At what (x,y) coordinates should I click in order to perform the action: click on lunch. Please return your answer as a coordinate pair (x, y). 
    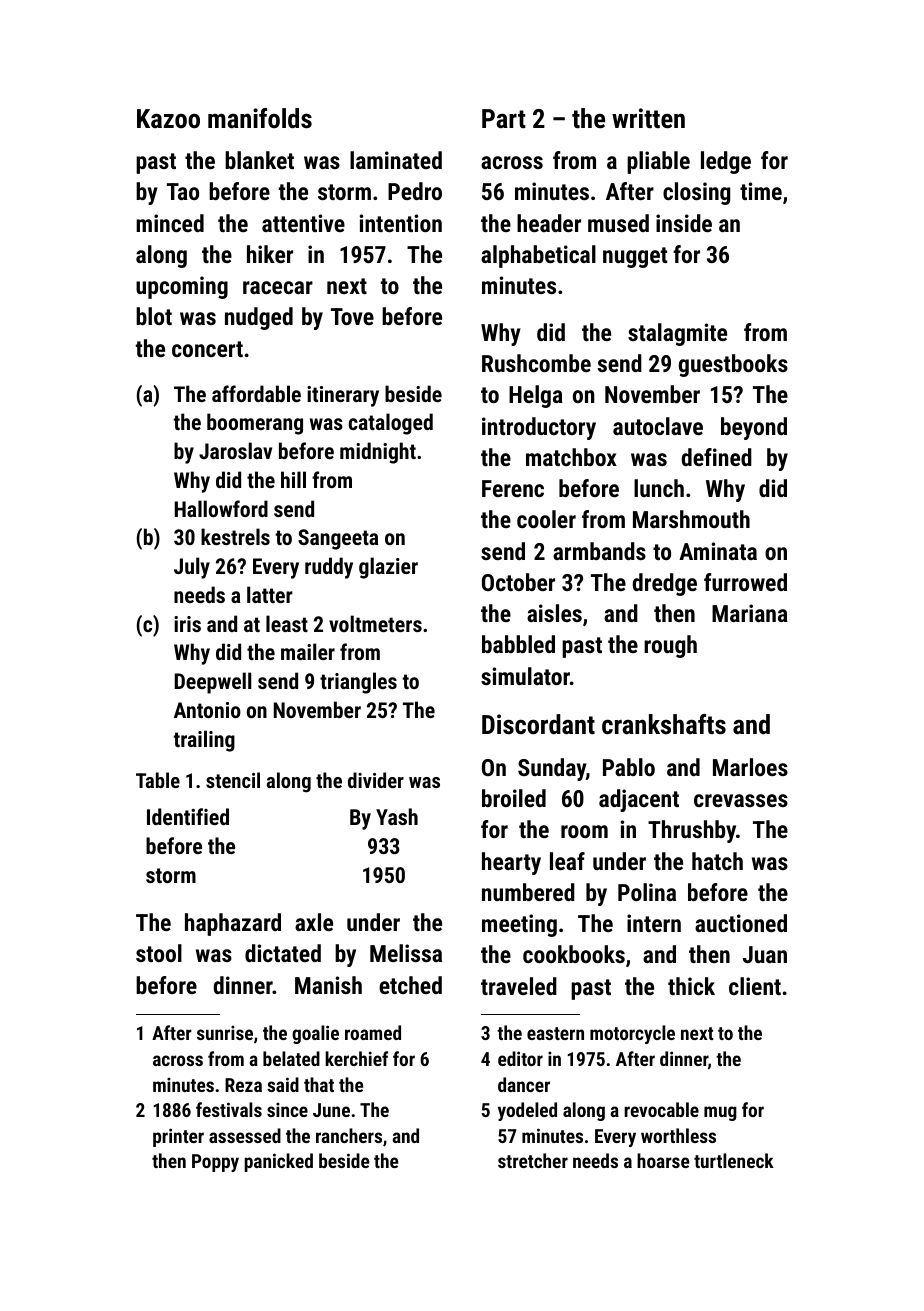
    Looking at the image, I should click on (659, 488).
